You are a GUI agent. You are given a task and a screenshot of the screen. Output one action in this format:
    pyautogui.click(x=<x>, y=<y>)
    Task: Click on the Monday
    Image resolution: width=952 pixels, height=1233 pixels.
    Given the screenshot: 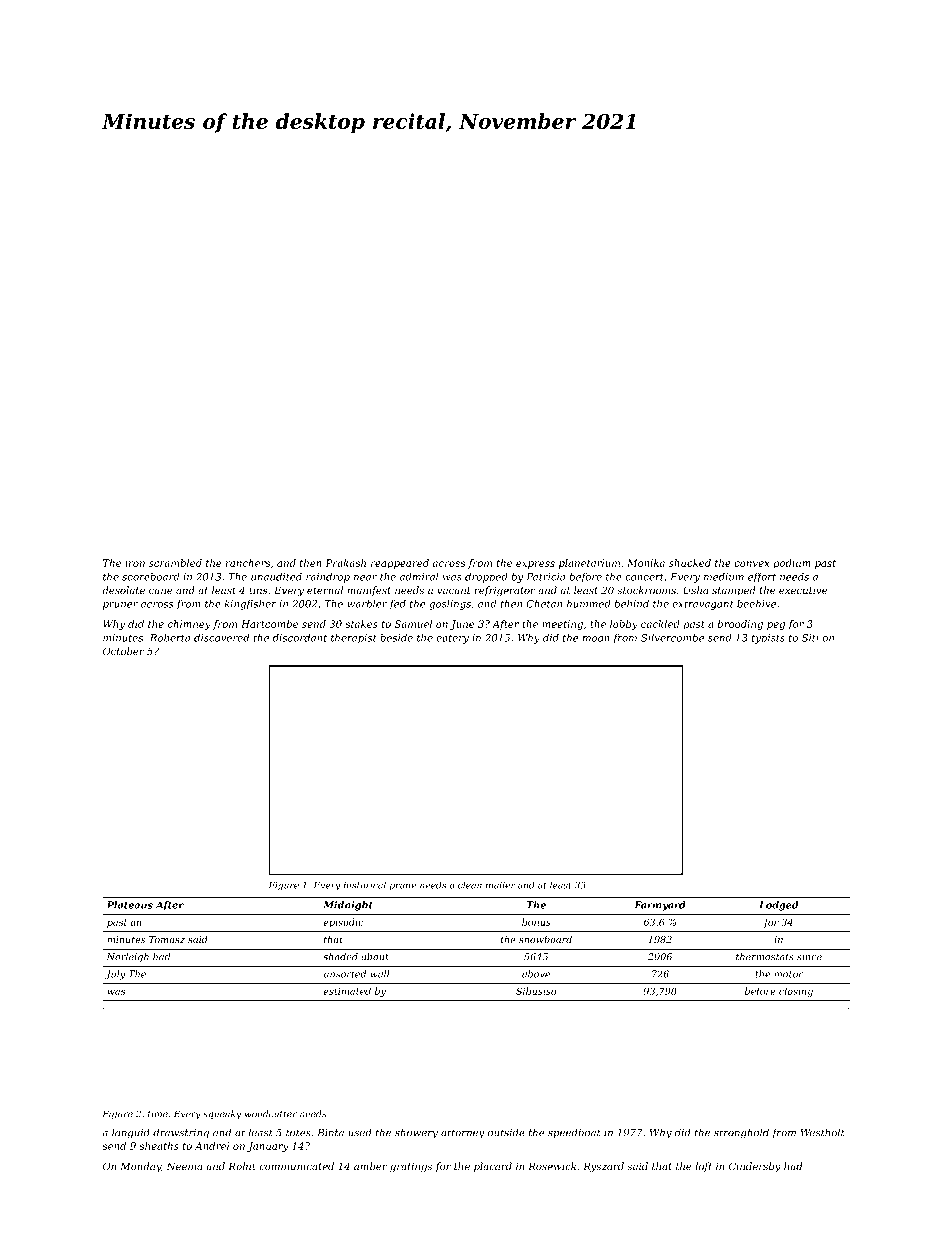 What is the action you would take?
    pyautogui.click(x=140, y=1167)
